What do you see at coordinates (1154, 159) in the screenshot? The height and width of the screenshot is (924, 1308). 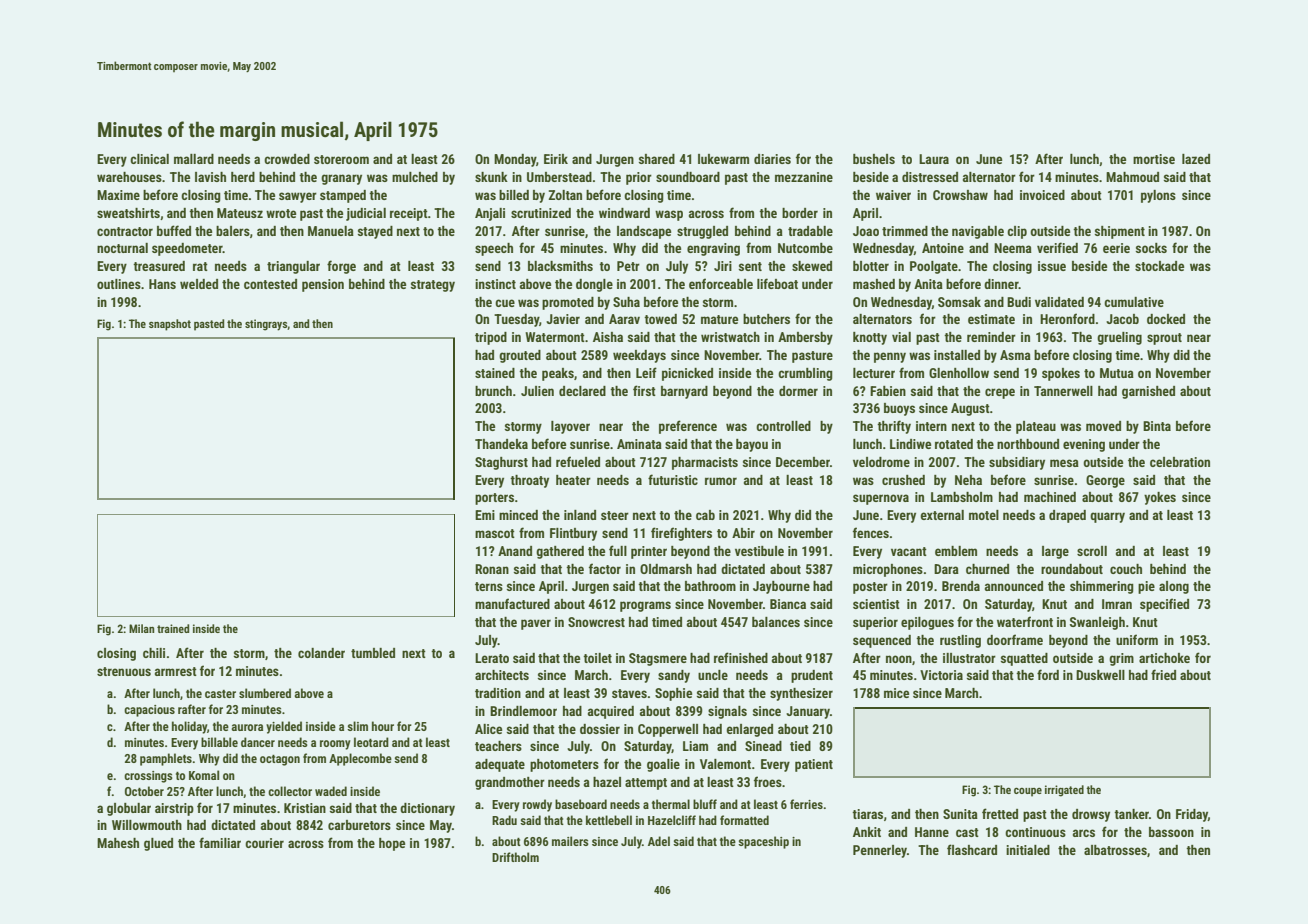 I see `mortise` at bounding box center [1154, 159].
